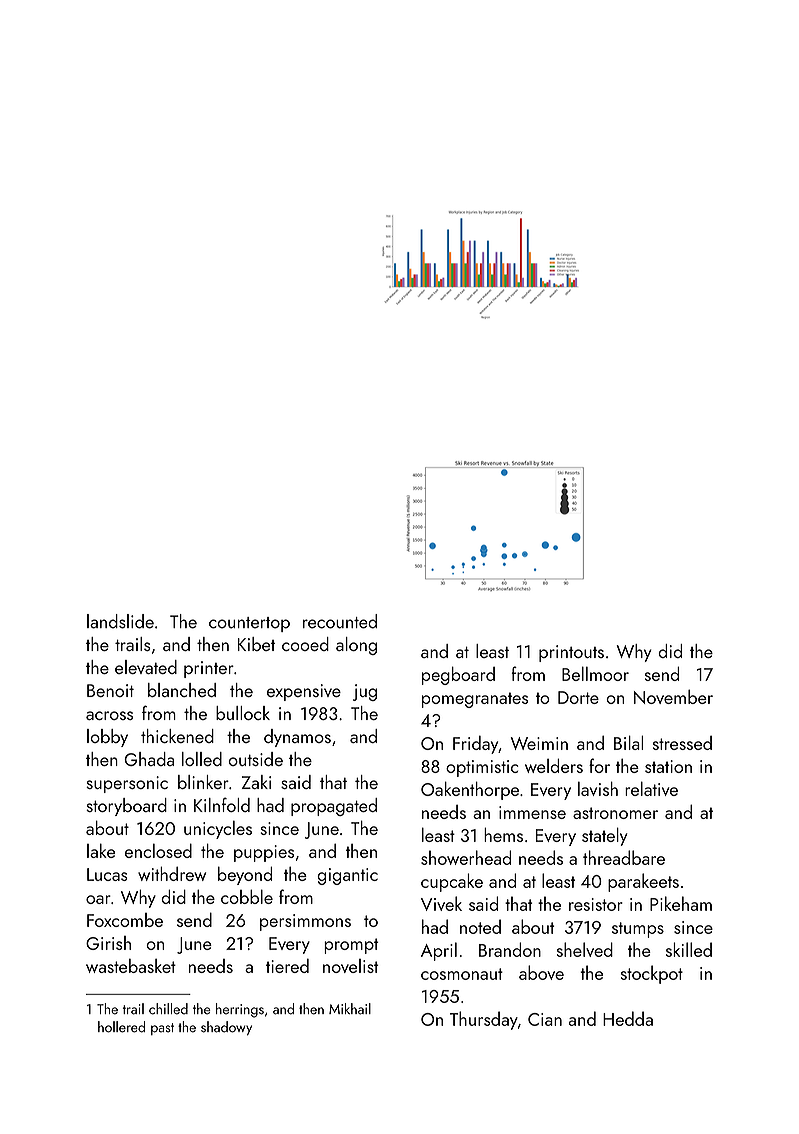  What do you see at coordinates (247, 896) in the screenshot?
I see `cobble` at bounding box center [247, 896].
